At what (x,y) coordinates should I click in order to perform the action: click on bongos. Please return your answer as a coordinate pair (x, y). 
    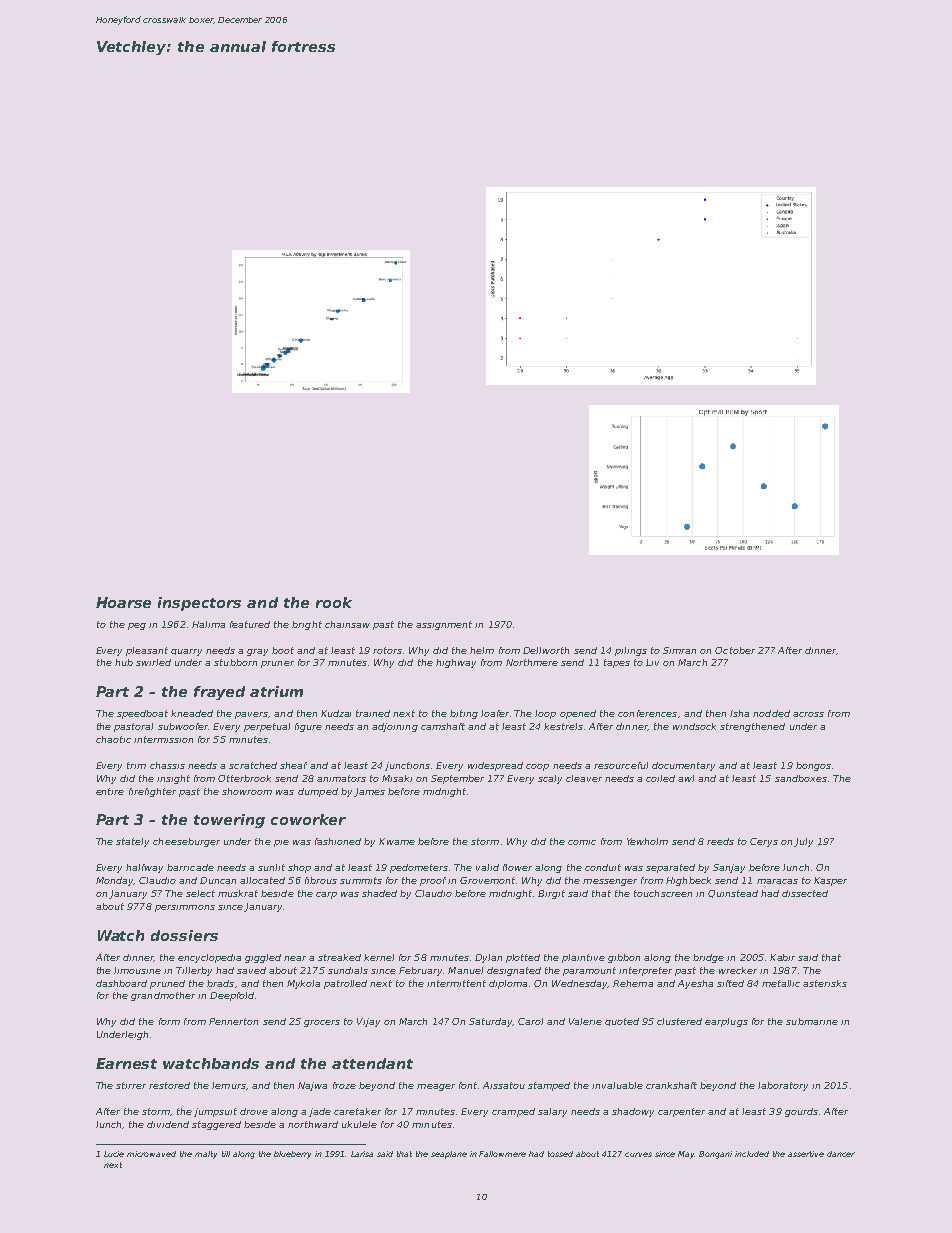
    Looking at the image, I should click on (813, 766).
